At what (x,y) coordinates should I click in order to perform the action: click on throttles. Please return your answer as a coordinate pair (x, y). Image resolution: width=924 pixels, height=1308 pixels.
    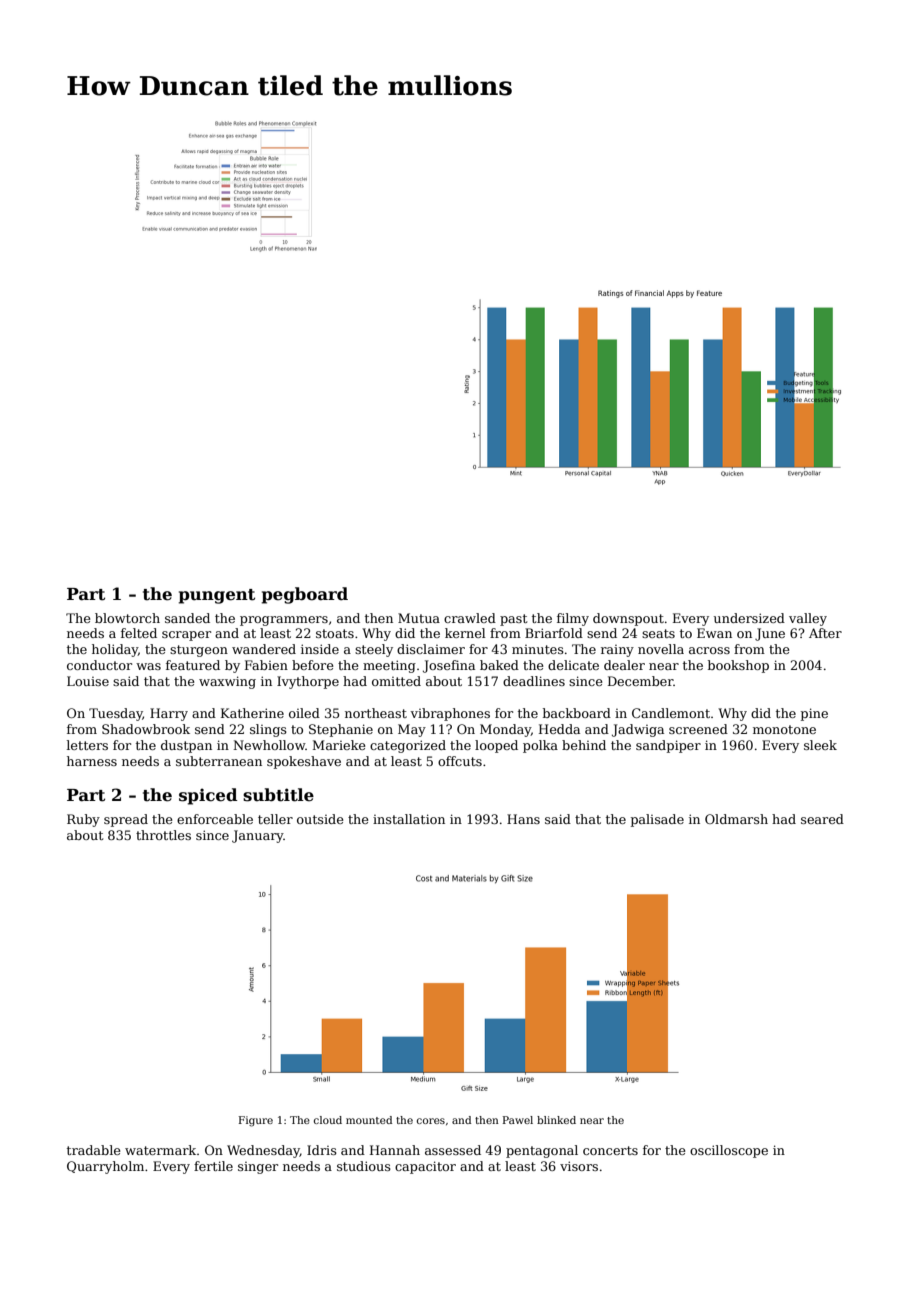
    Looking at the image, I should click on (163, 835).
